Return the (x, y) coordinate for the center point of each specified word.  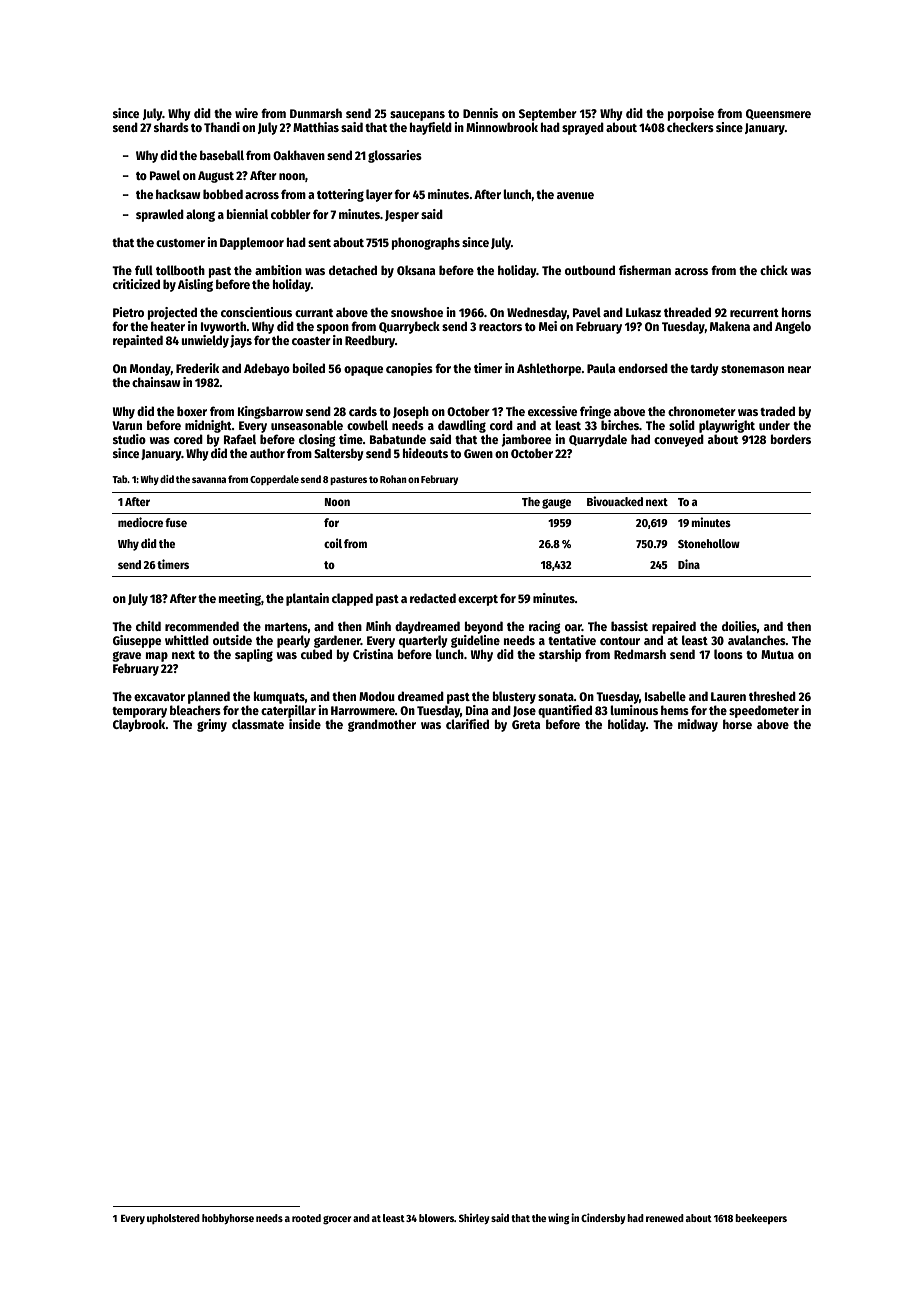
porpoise (691, 114)
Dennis (480, 113)
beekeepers (761, 1219)
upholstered (173, 1219)
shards (171, 127)
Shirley (474, 1218)
